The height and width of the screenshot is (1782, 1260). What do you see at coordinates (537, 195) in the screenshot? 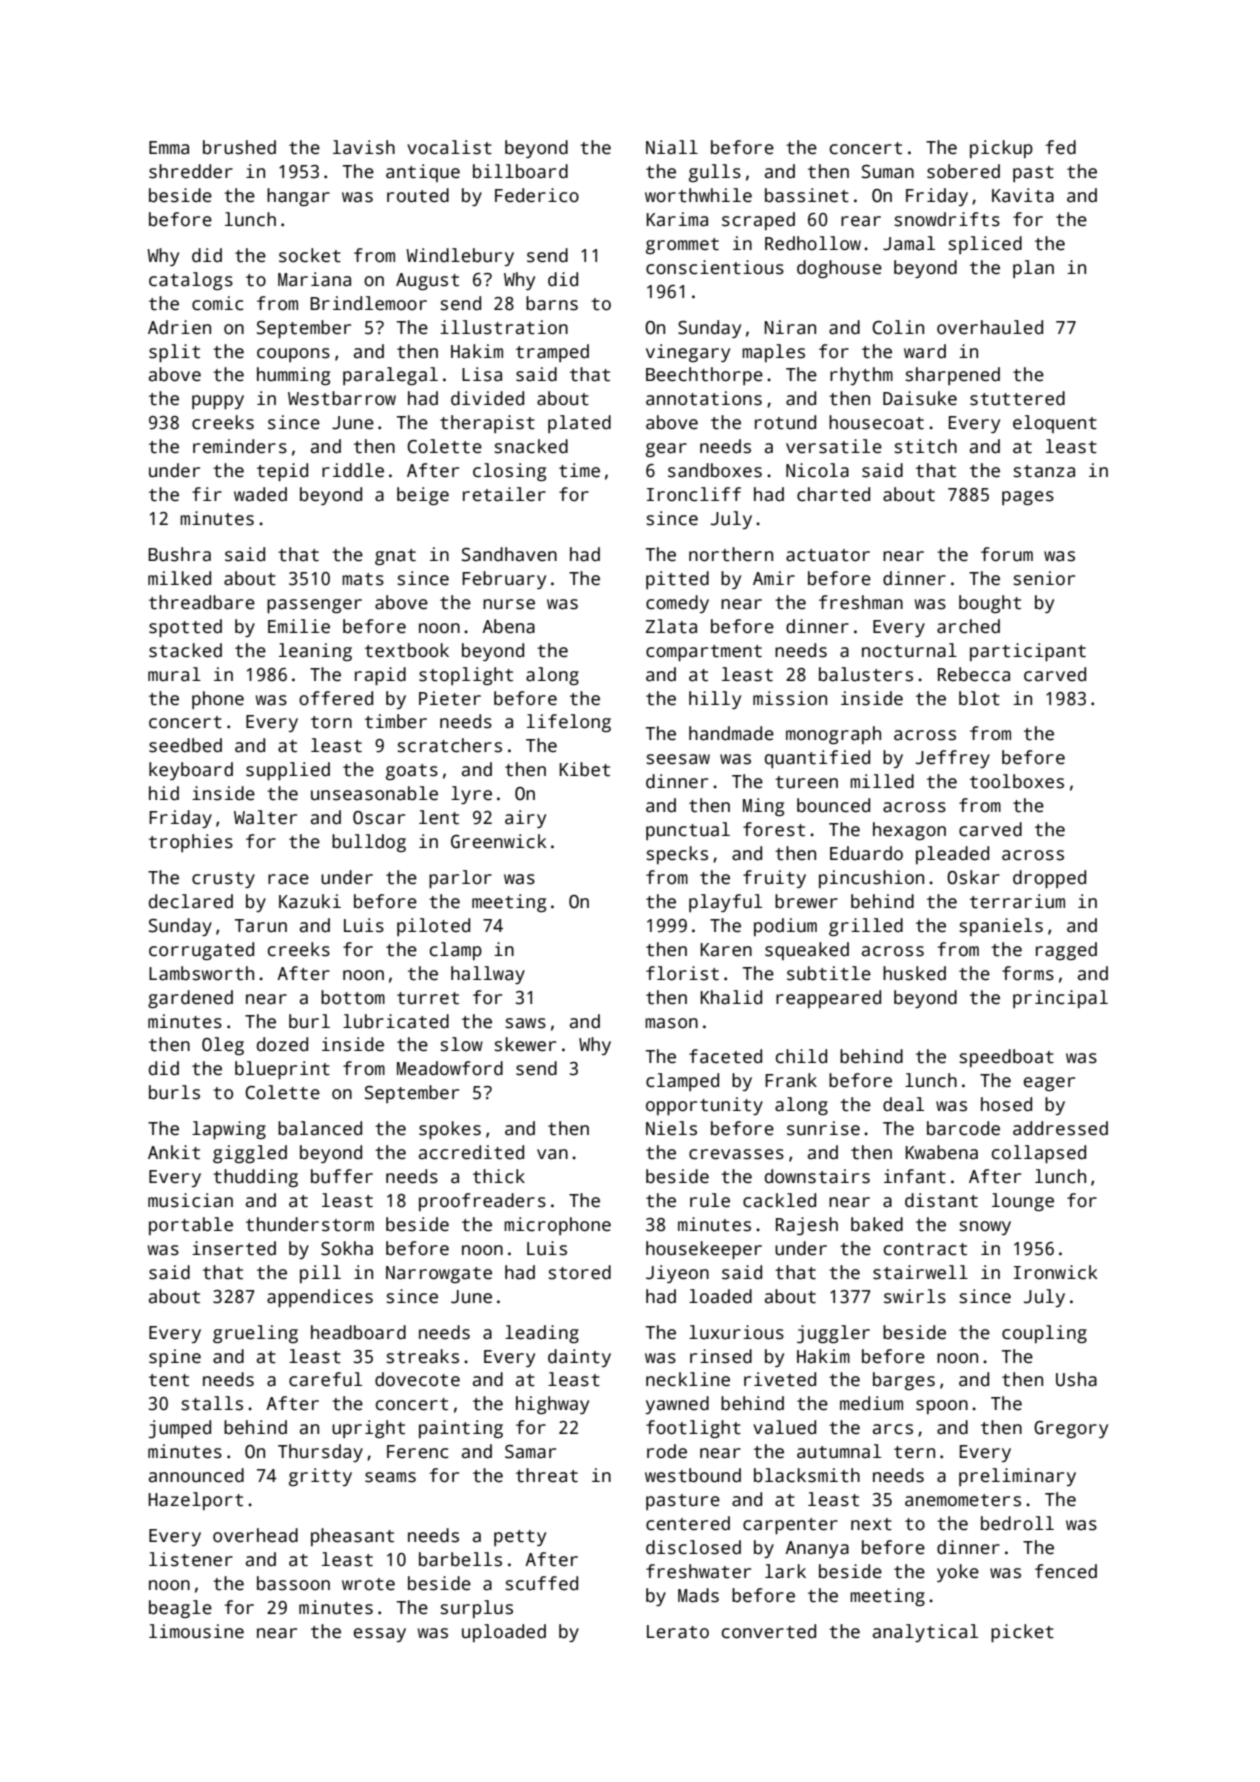
I see `Federico` at bounding box center [537, 195].
